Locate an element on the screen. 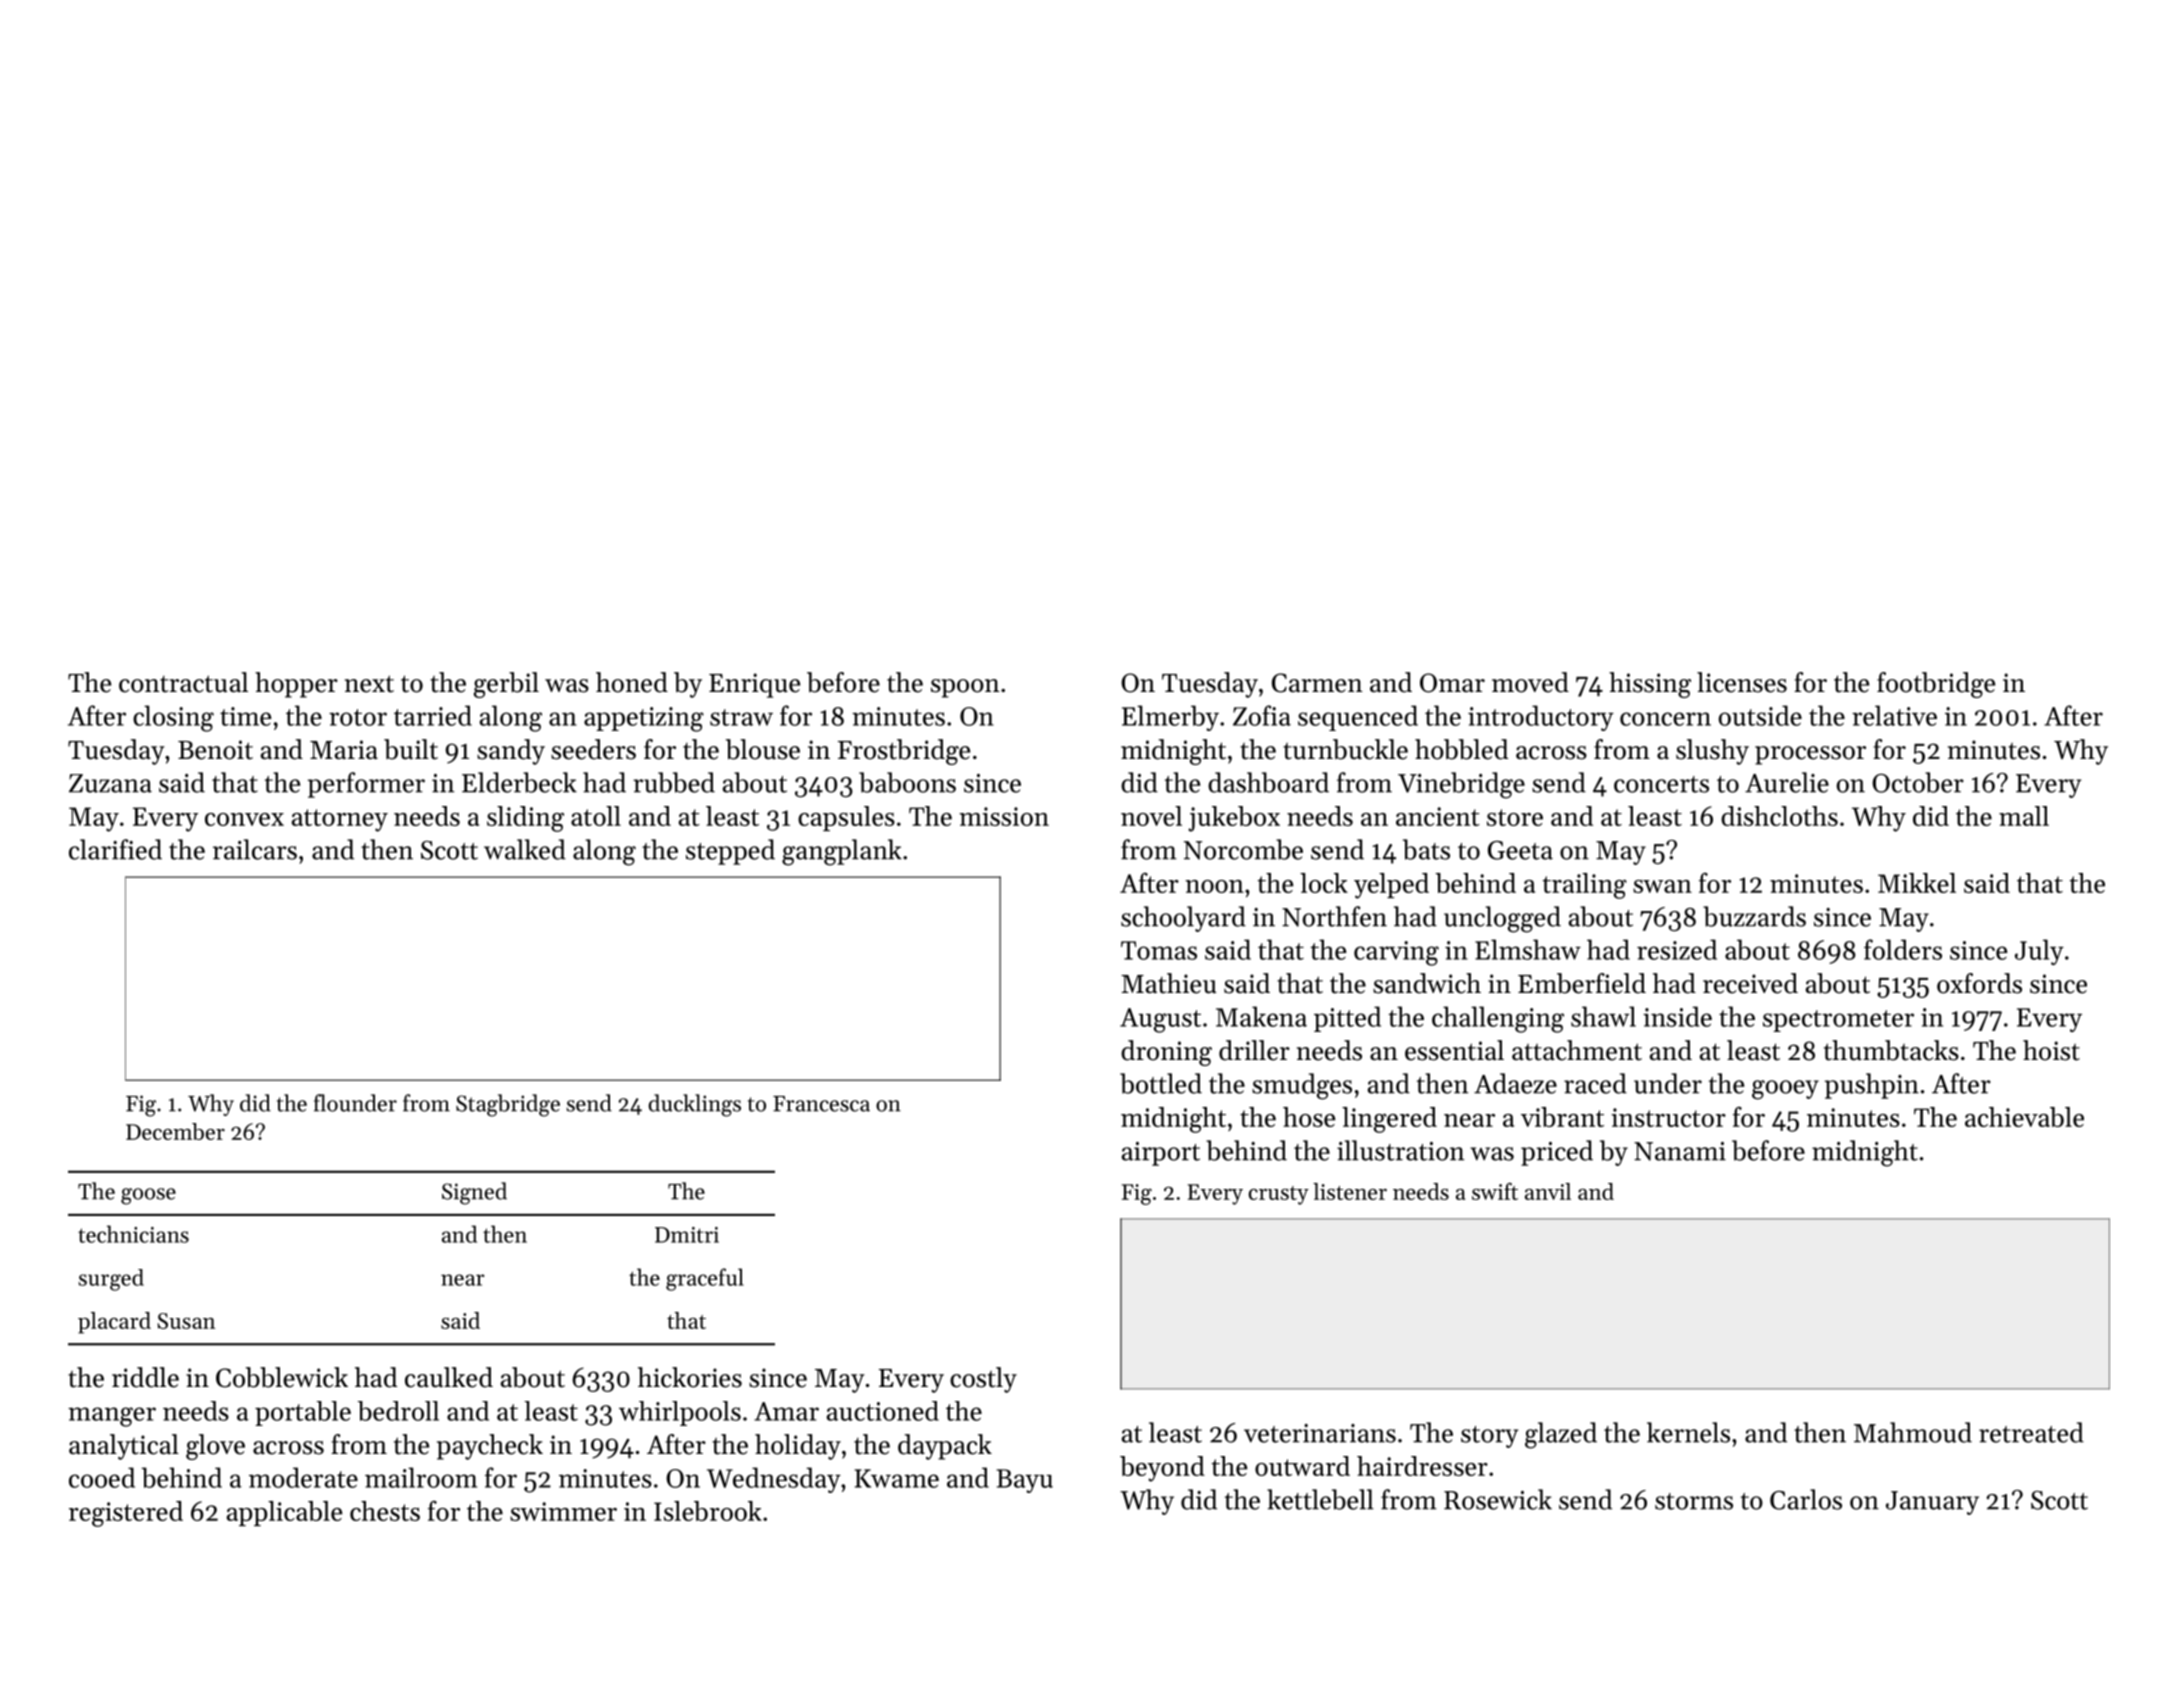  airport is located at coordinates (1161, 1154).
